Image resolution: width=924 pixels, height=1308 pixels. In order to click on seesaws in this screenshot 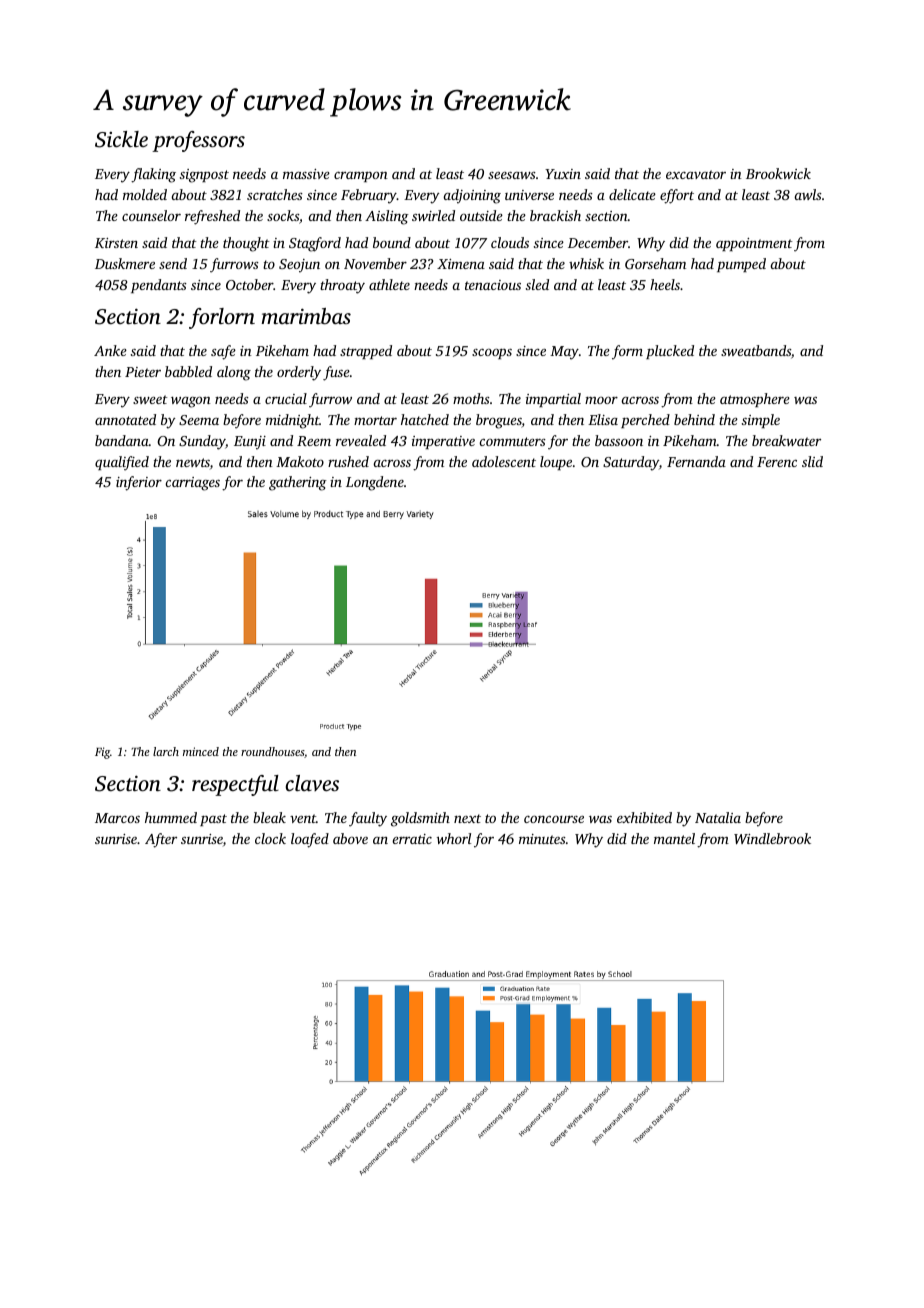, I will do `click(512, 175)`.
